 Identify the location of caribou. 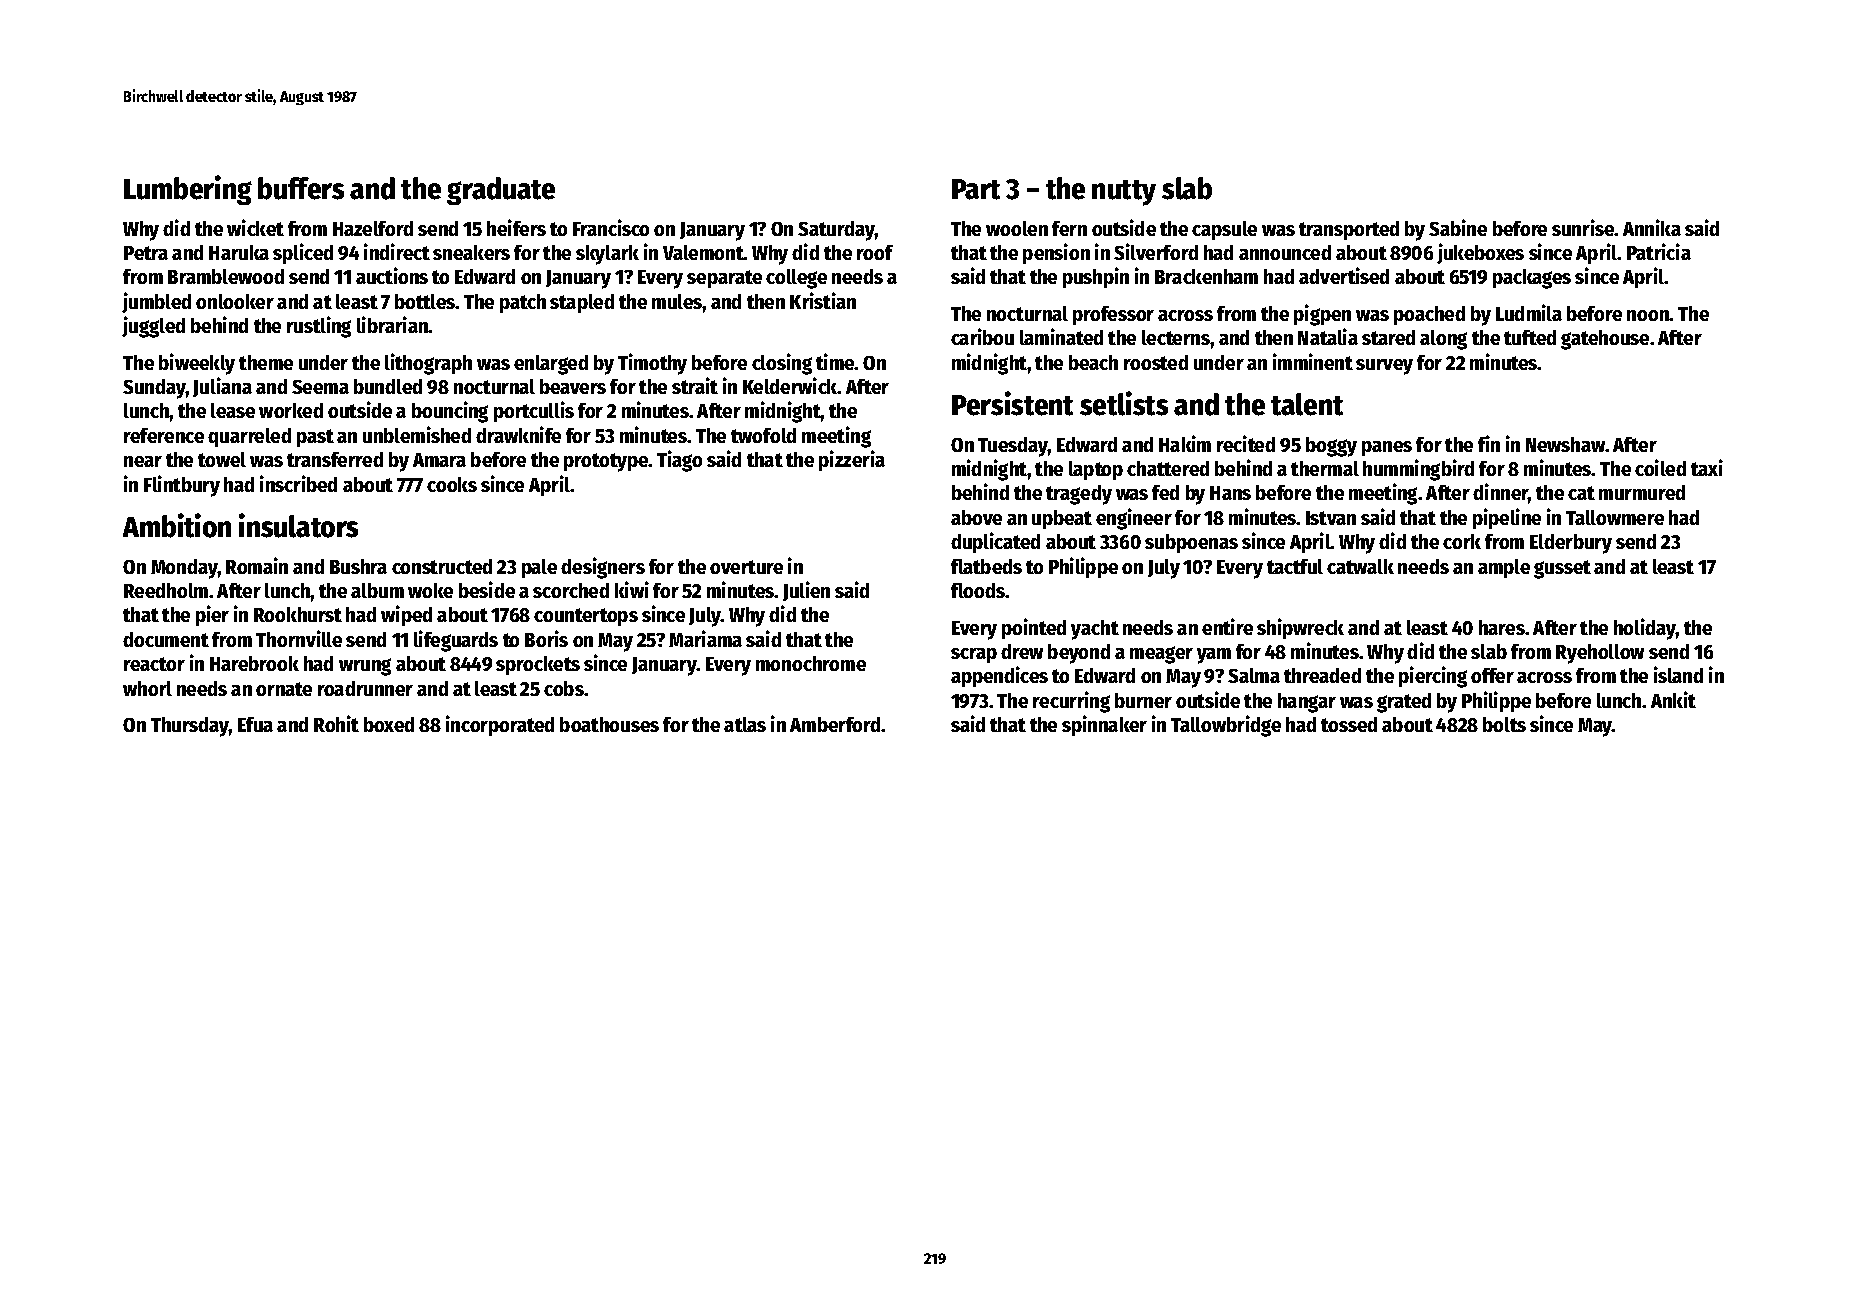
(982, 336).
